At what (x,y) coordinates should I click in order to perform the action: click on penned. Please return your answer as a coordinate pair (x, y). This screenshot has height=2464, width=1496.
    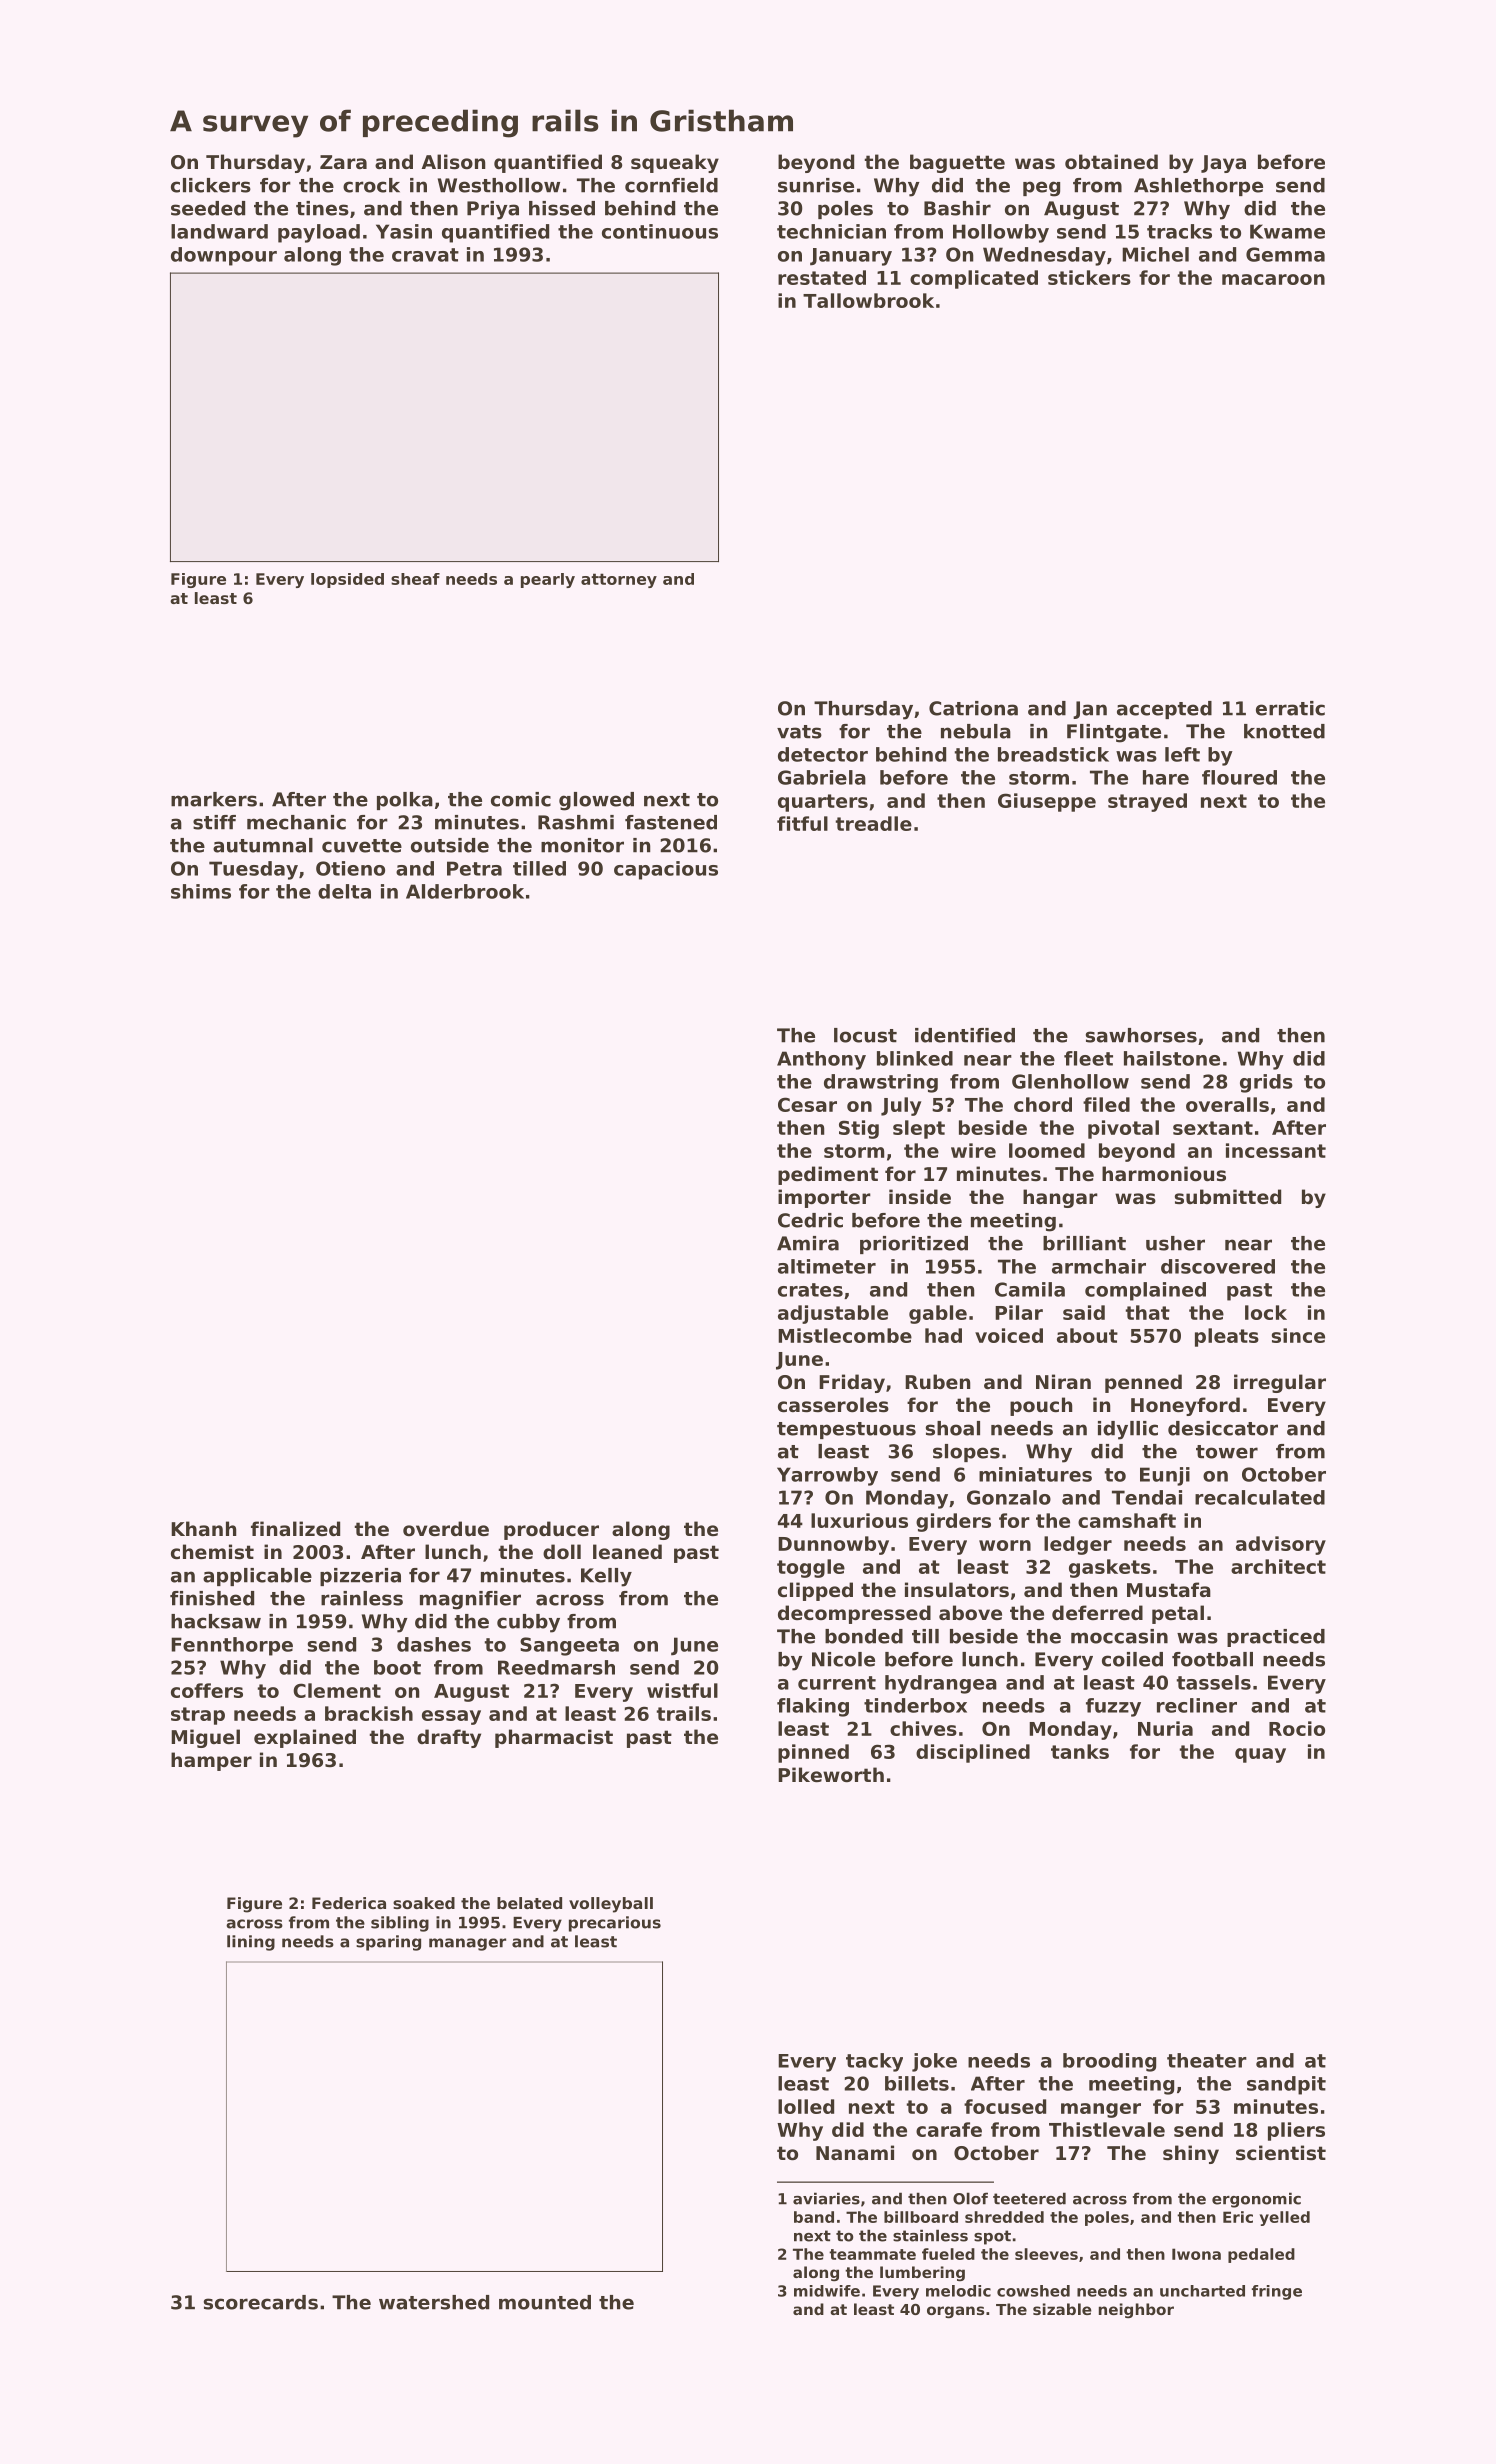
    Looking at the image, I should click on (1143, 1383).
